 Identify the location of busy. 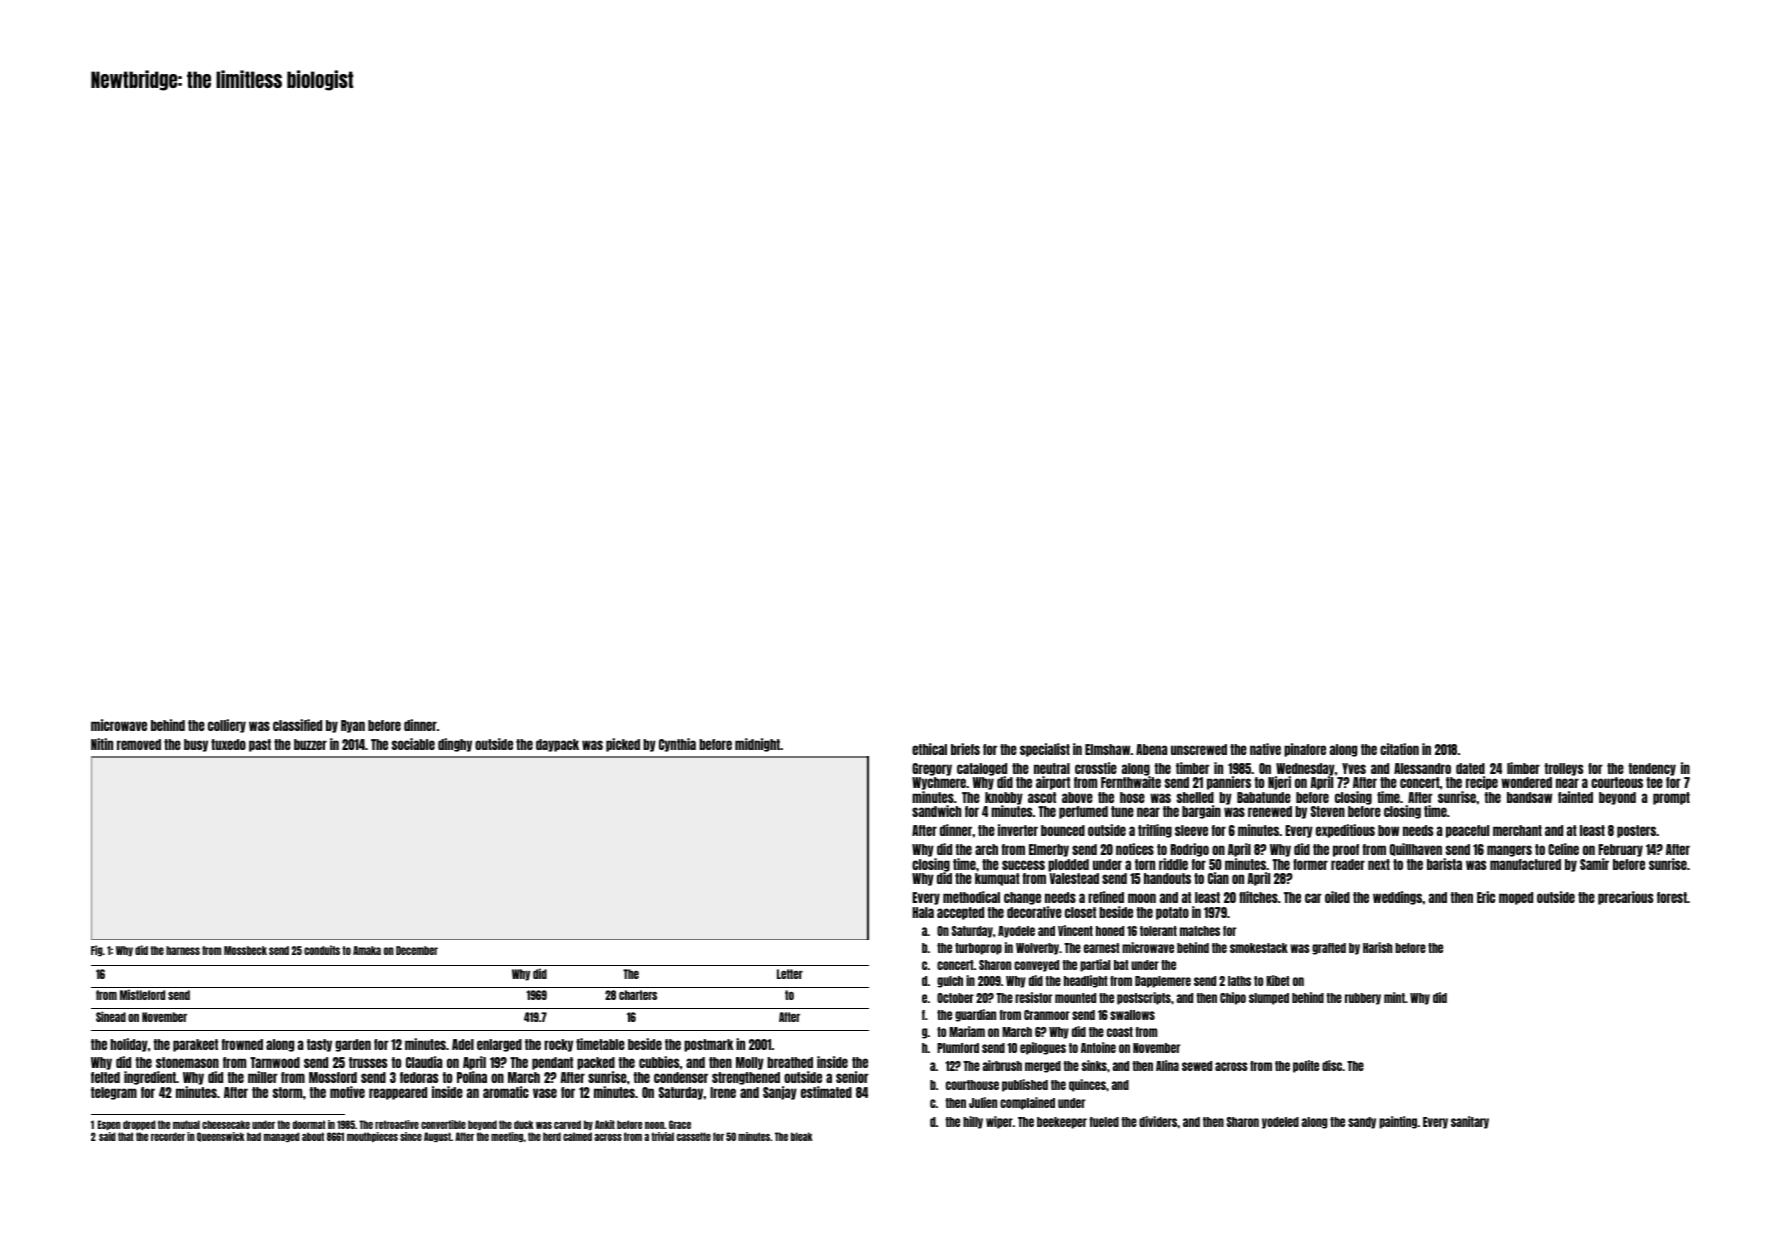
(196, 745).
